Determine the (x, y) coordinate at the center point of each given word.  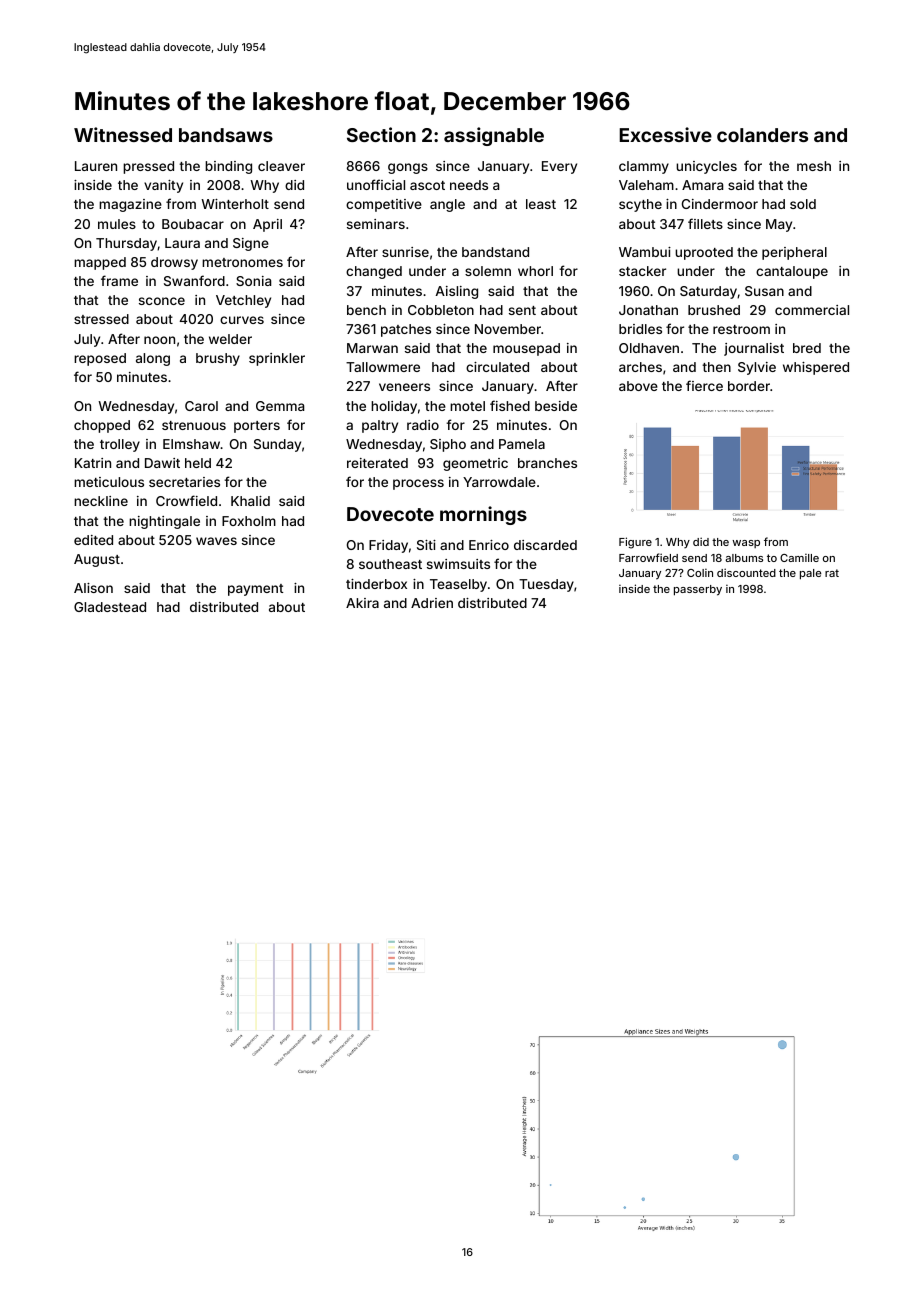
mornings (483, 515)
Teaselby (458, 585)
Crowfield (186, 500)
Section (381, 134)
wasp (746, 544)
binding (228, 167)
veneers (404, 387)
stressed (101, 319)
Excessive (665, 134)
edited (93, 540)
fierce (704, 385)
